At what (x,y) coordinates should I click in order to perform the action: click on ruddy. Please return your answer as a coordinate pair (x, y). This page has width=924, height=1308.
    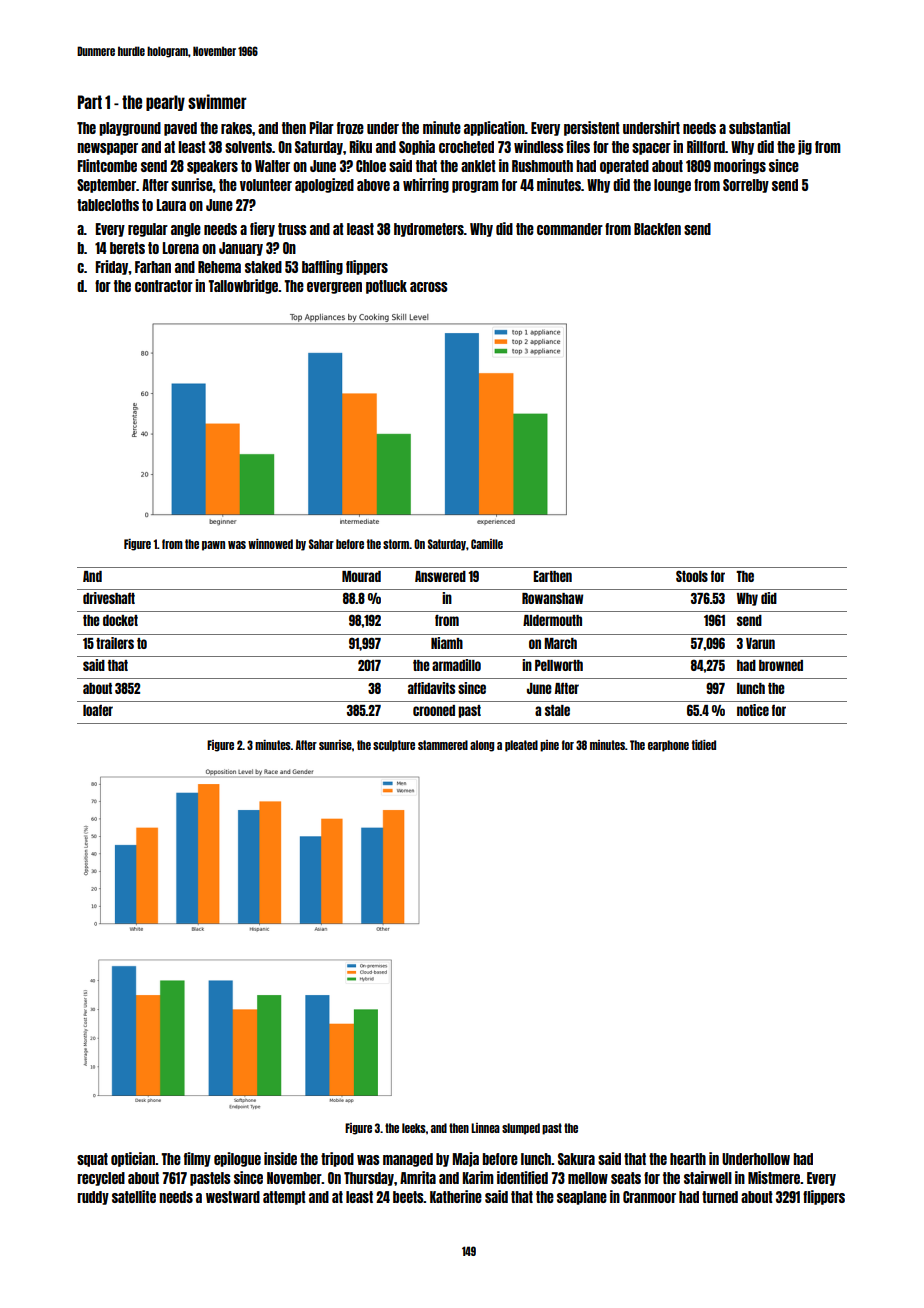
    Looking at the image, I should click on (93, 1198).
